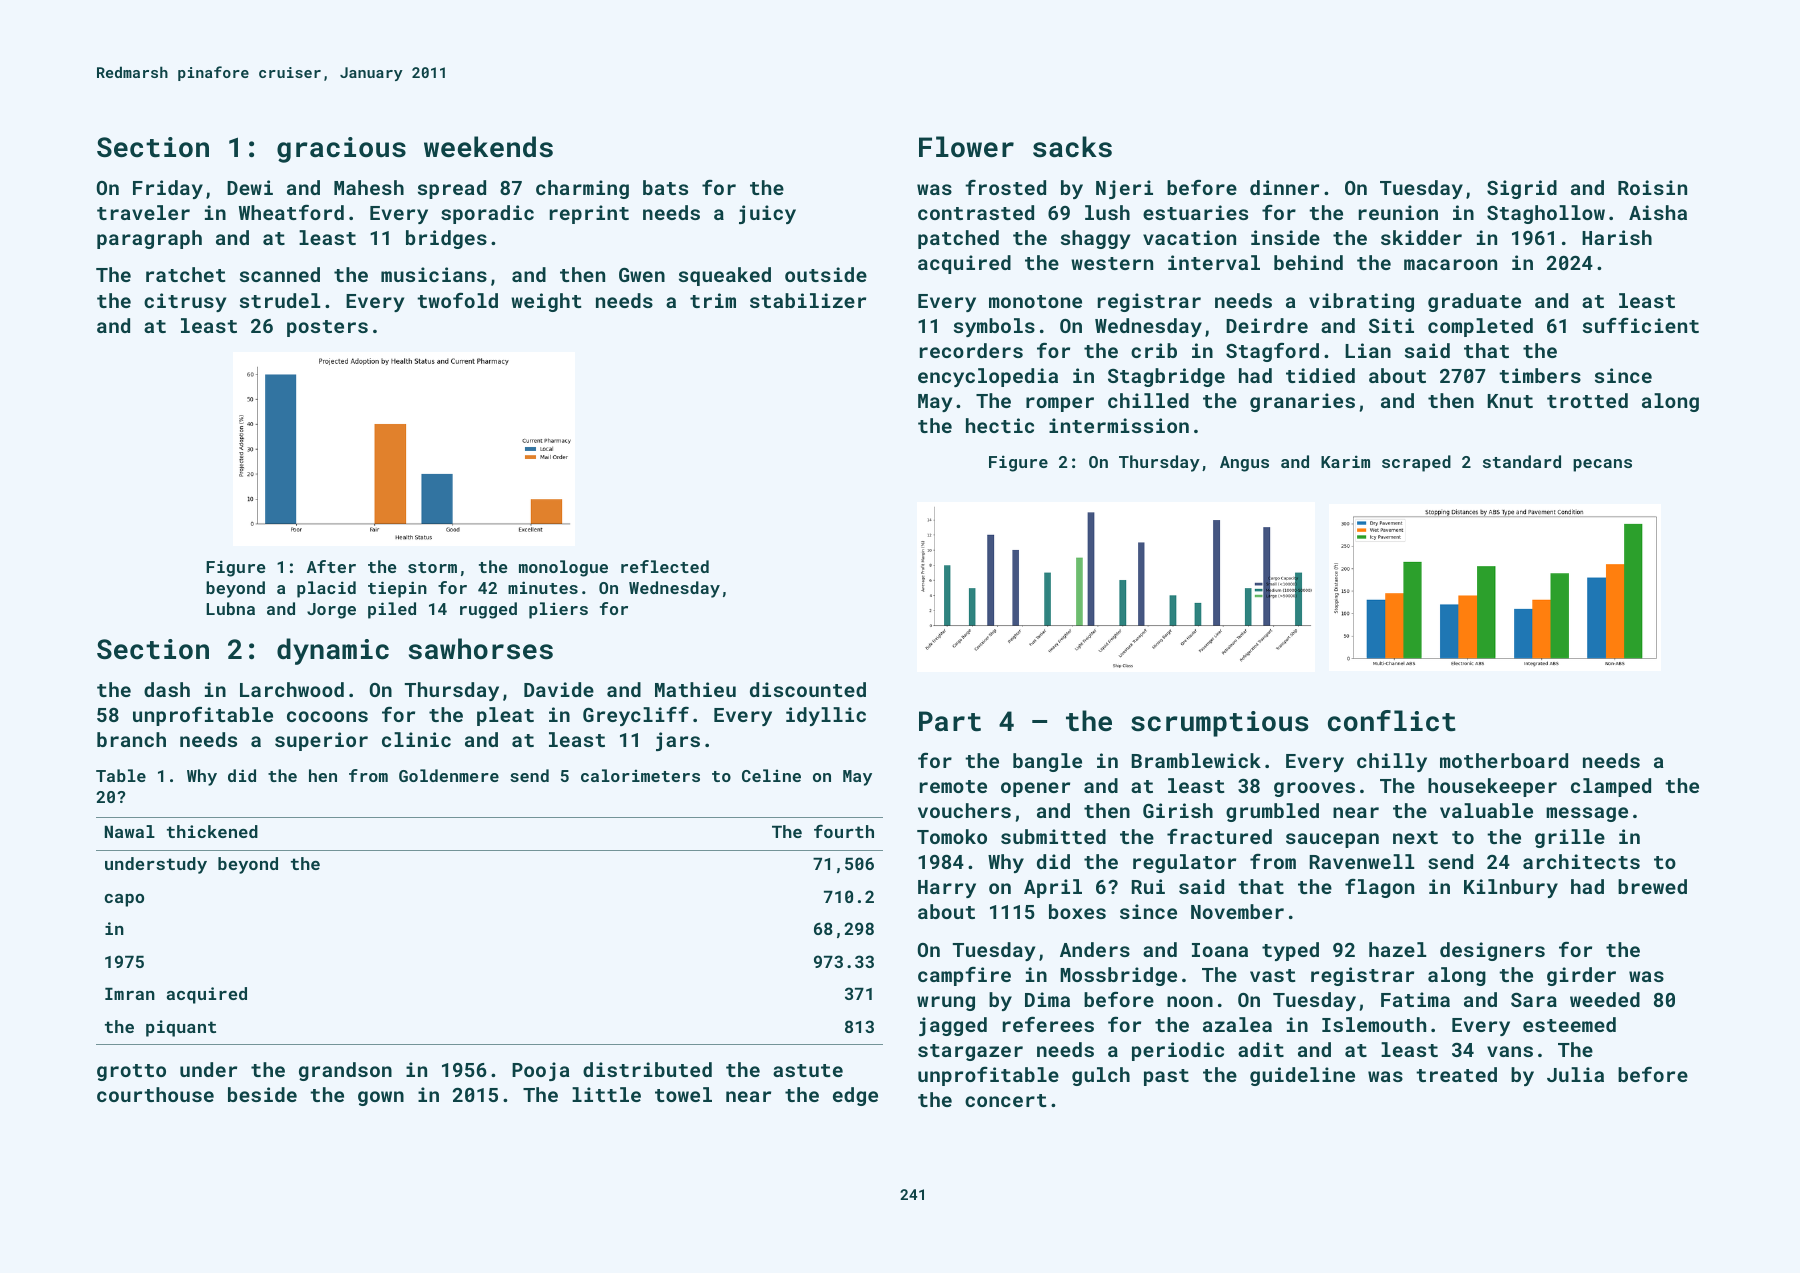  Describe the element at coordinates (488, 147) in the document. I see `weekends` at that location.
